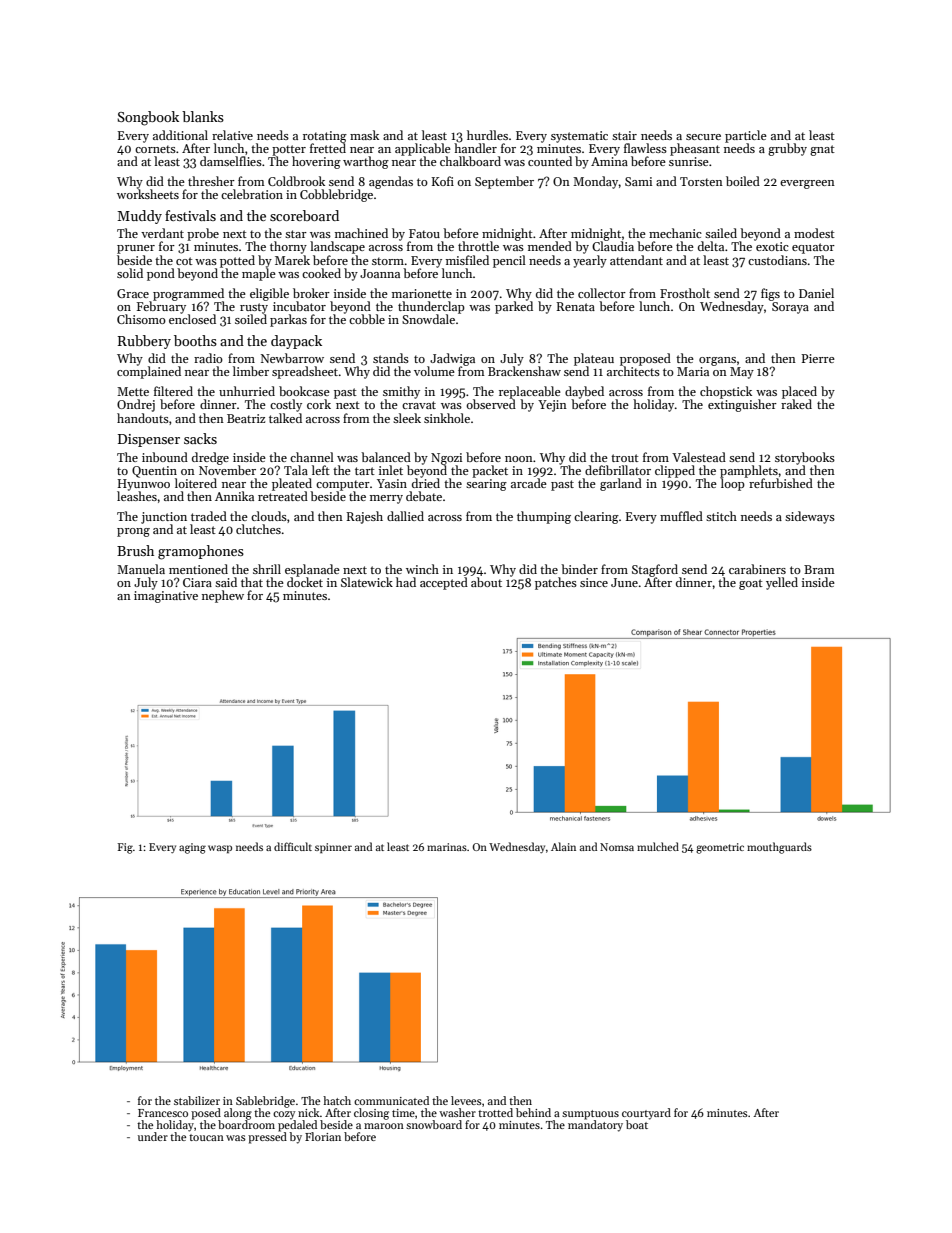 This page has height=1233, width=952. What do you see at coordinates (805, 458) in the page?
I see `storybooks` at bounding box center [805, 458].
